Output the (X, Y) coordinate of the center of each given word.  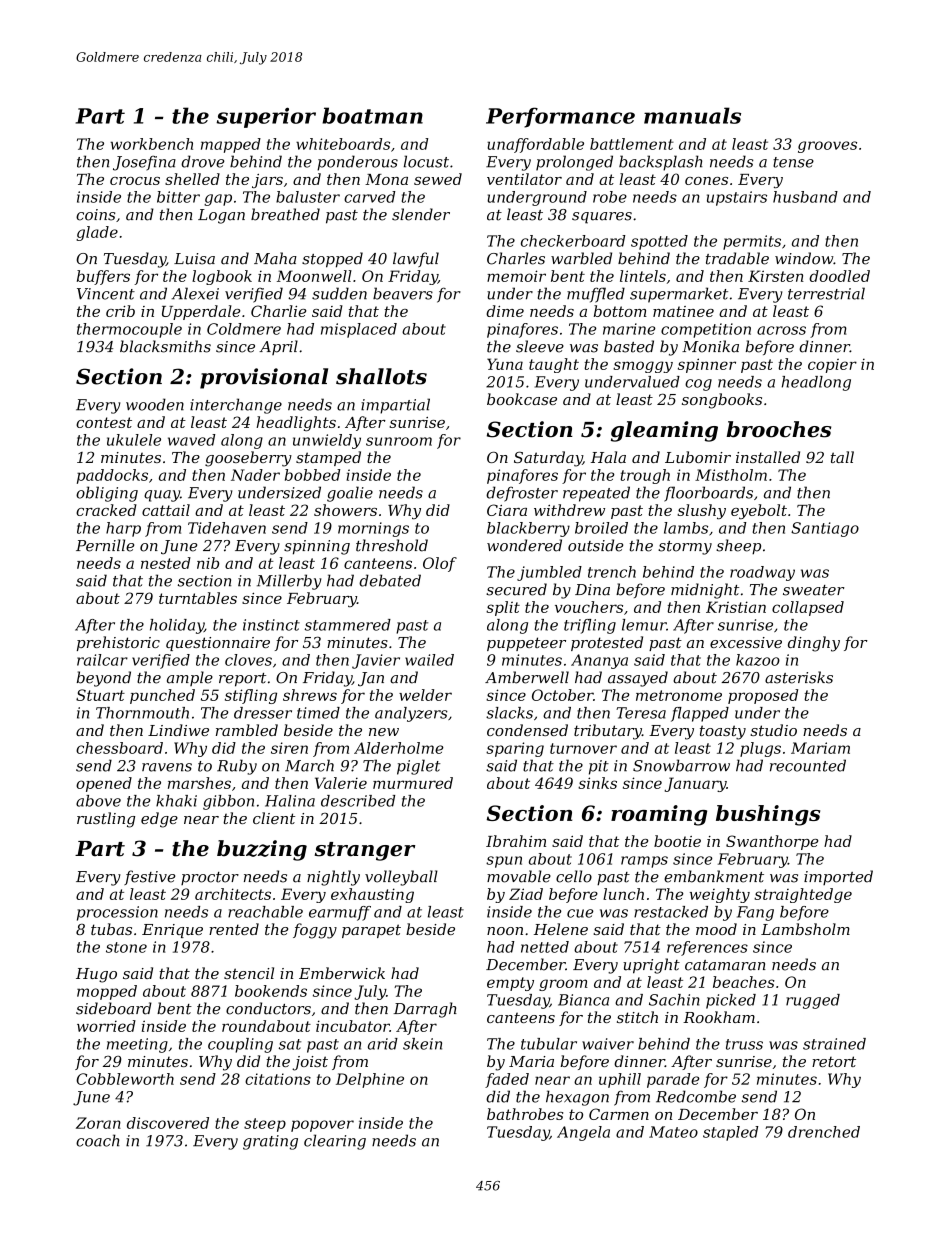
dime (505, 311)
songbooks (722, 401)
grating (270, 1142)
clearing (335, 1142)
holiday (177, 626)
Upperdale (201, 312)
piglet (419, 767)
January (695, 784)
